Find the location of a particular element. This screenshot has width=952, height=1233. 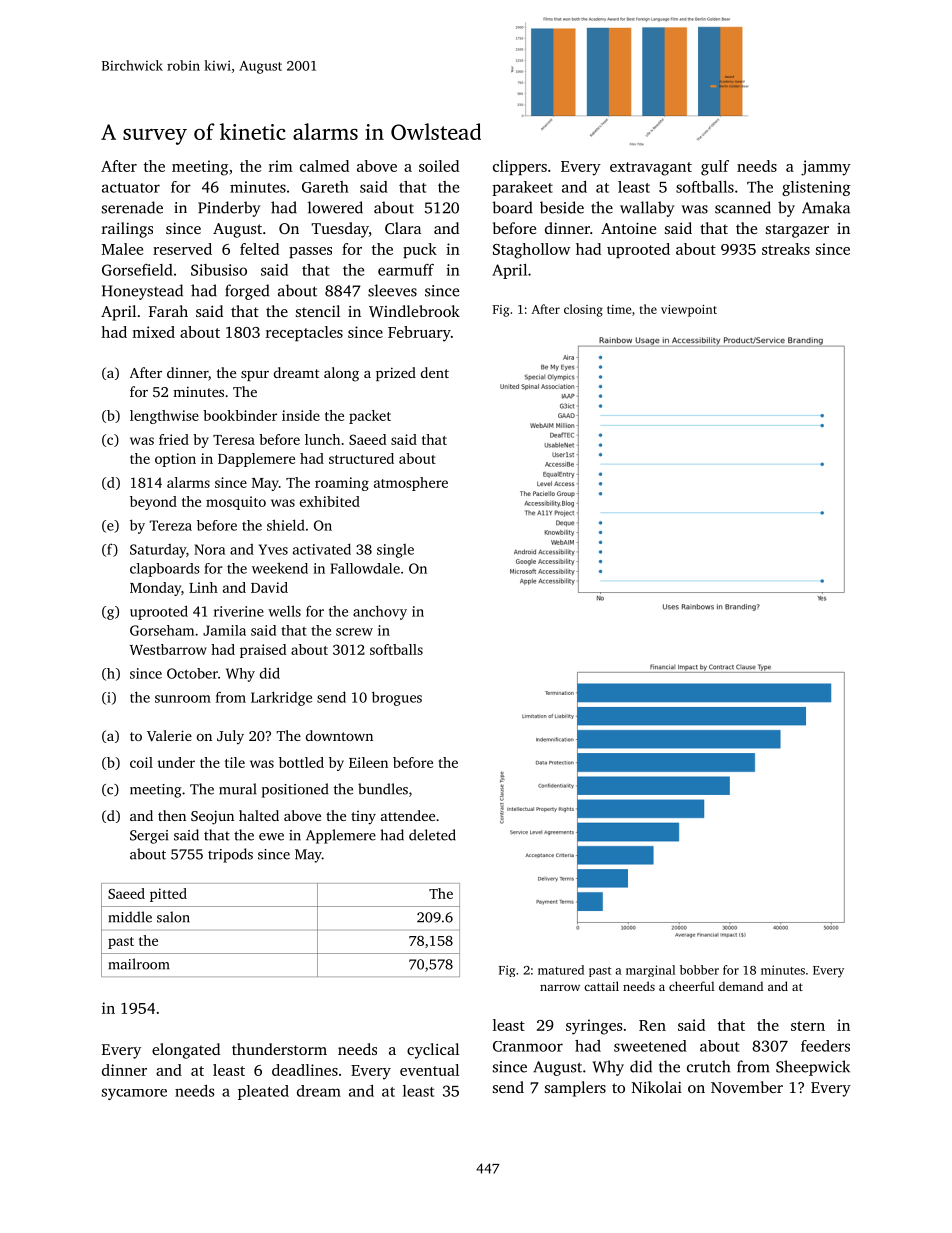

sweetened is located at coordinates (650, 1046).
